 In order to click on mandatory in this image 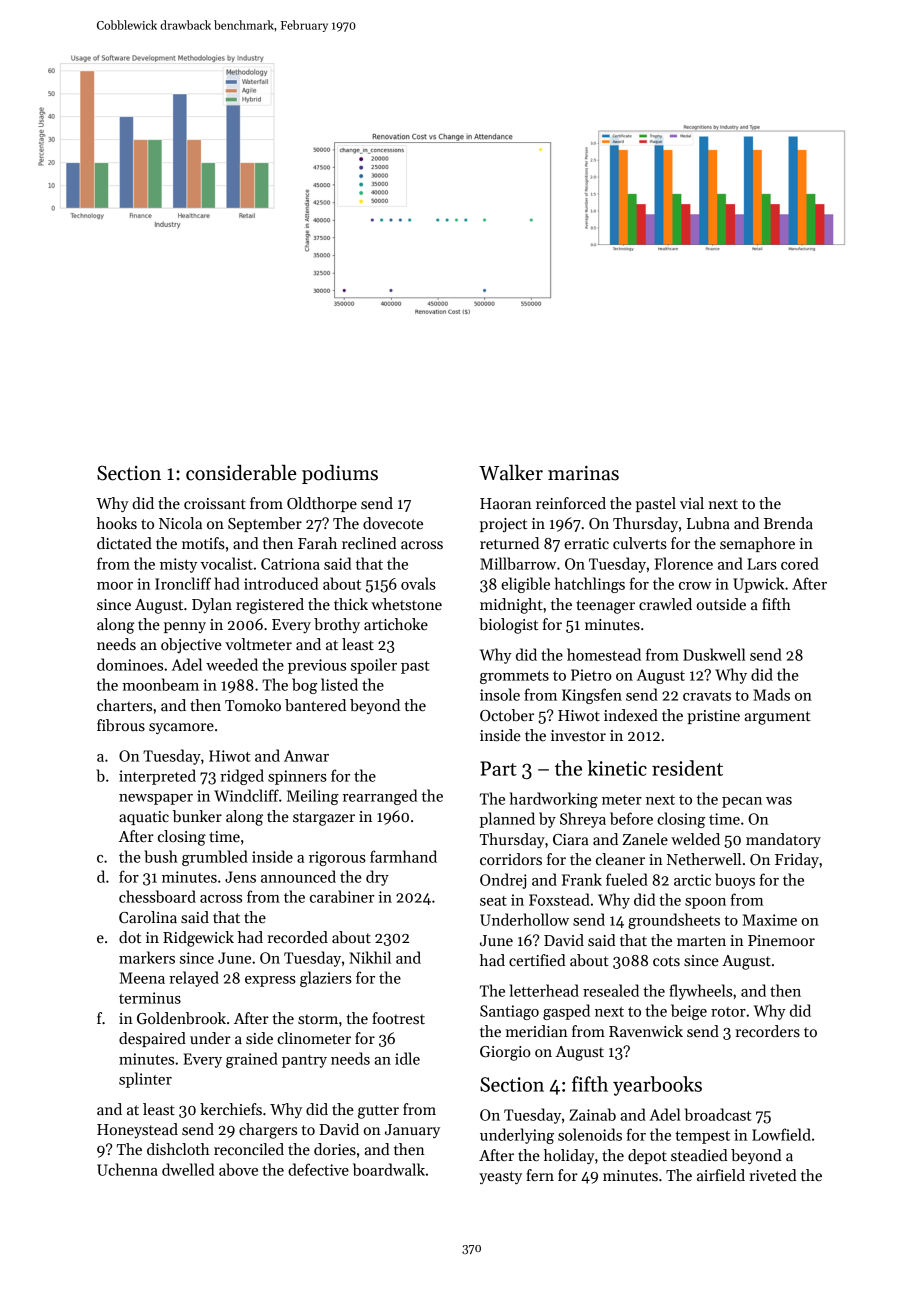, I will do `click(783, 840)`.
